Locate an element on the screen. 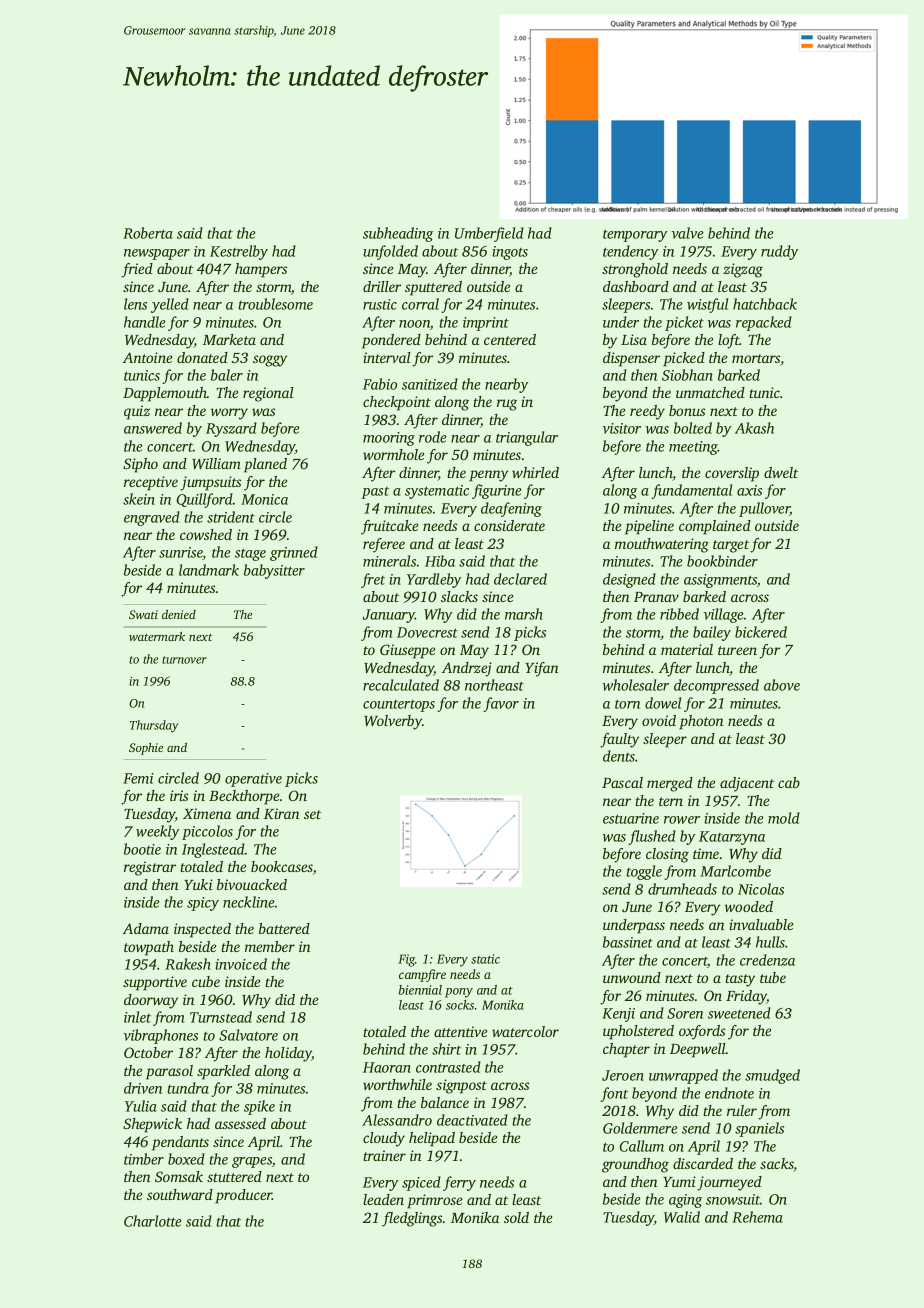  ruddy is located at coordinates (779, 252).
